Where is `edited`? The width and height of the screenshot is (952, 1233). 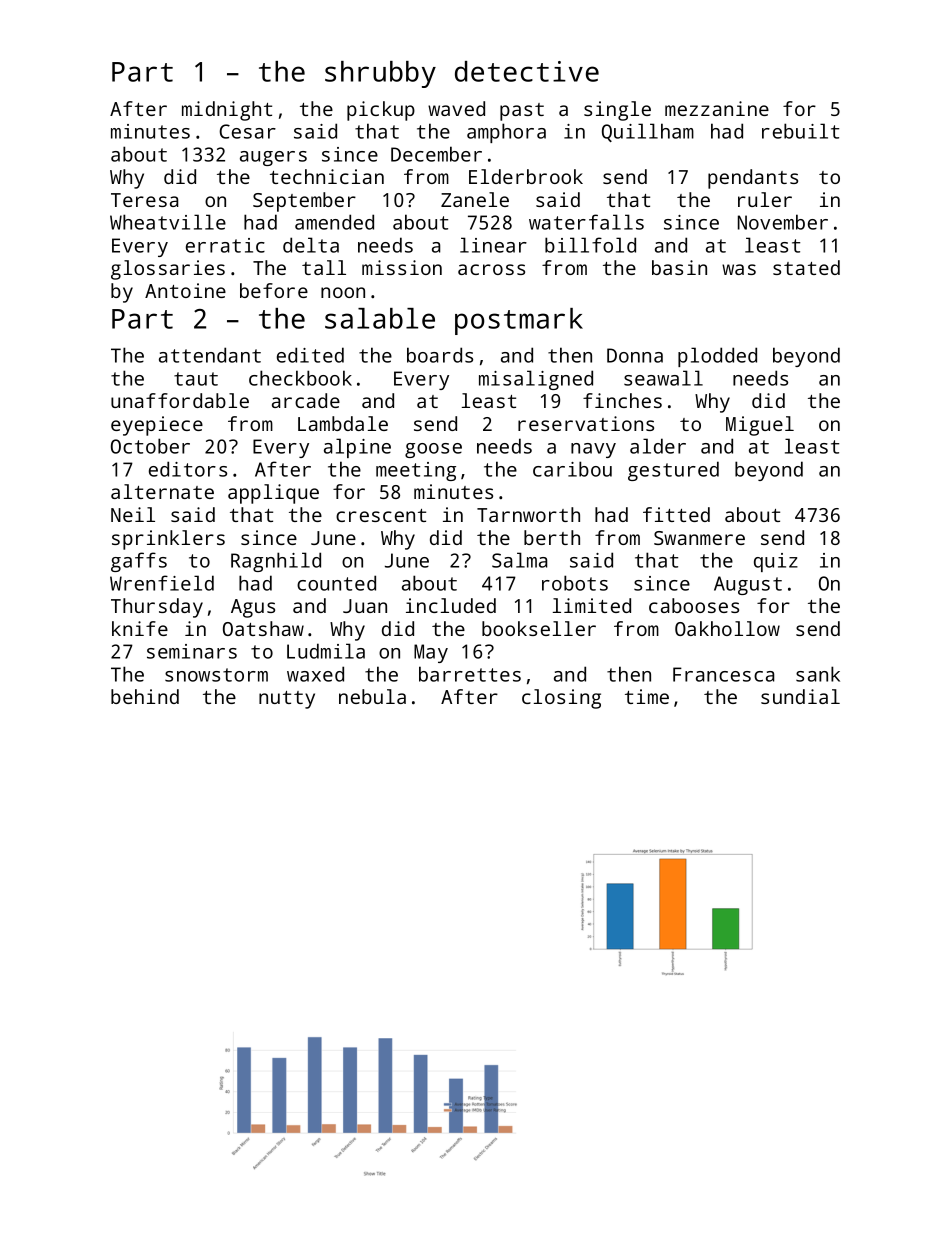 edited is located at coordinates (310, 355).
